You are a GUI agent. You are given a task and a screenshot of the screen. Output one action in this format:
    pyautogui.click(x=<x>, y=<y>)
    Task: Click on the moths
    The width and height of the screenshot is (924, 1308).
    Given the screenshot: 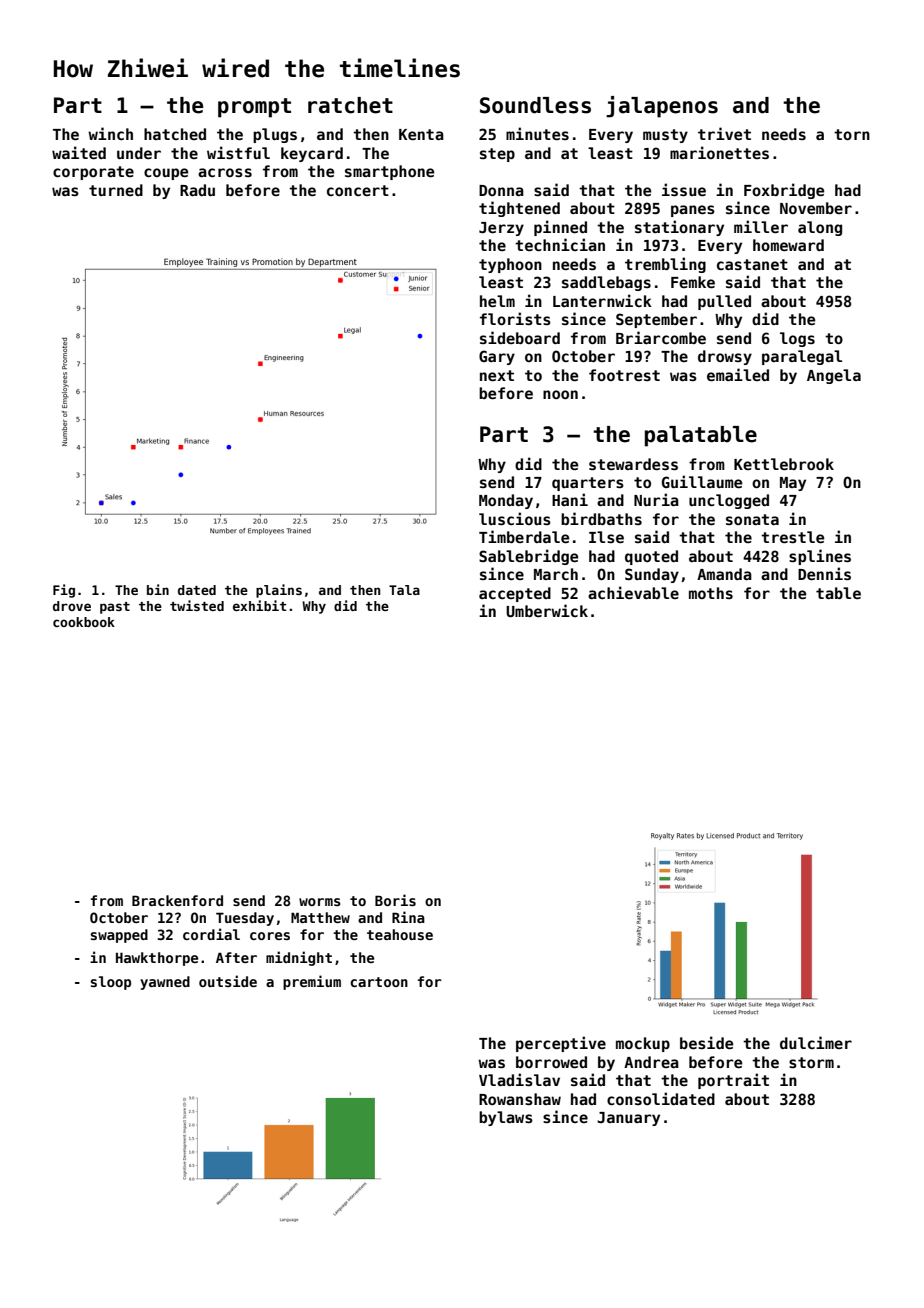 What is the action you would take?
    pyautogui.click(x=711, y=593)
